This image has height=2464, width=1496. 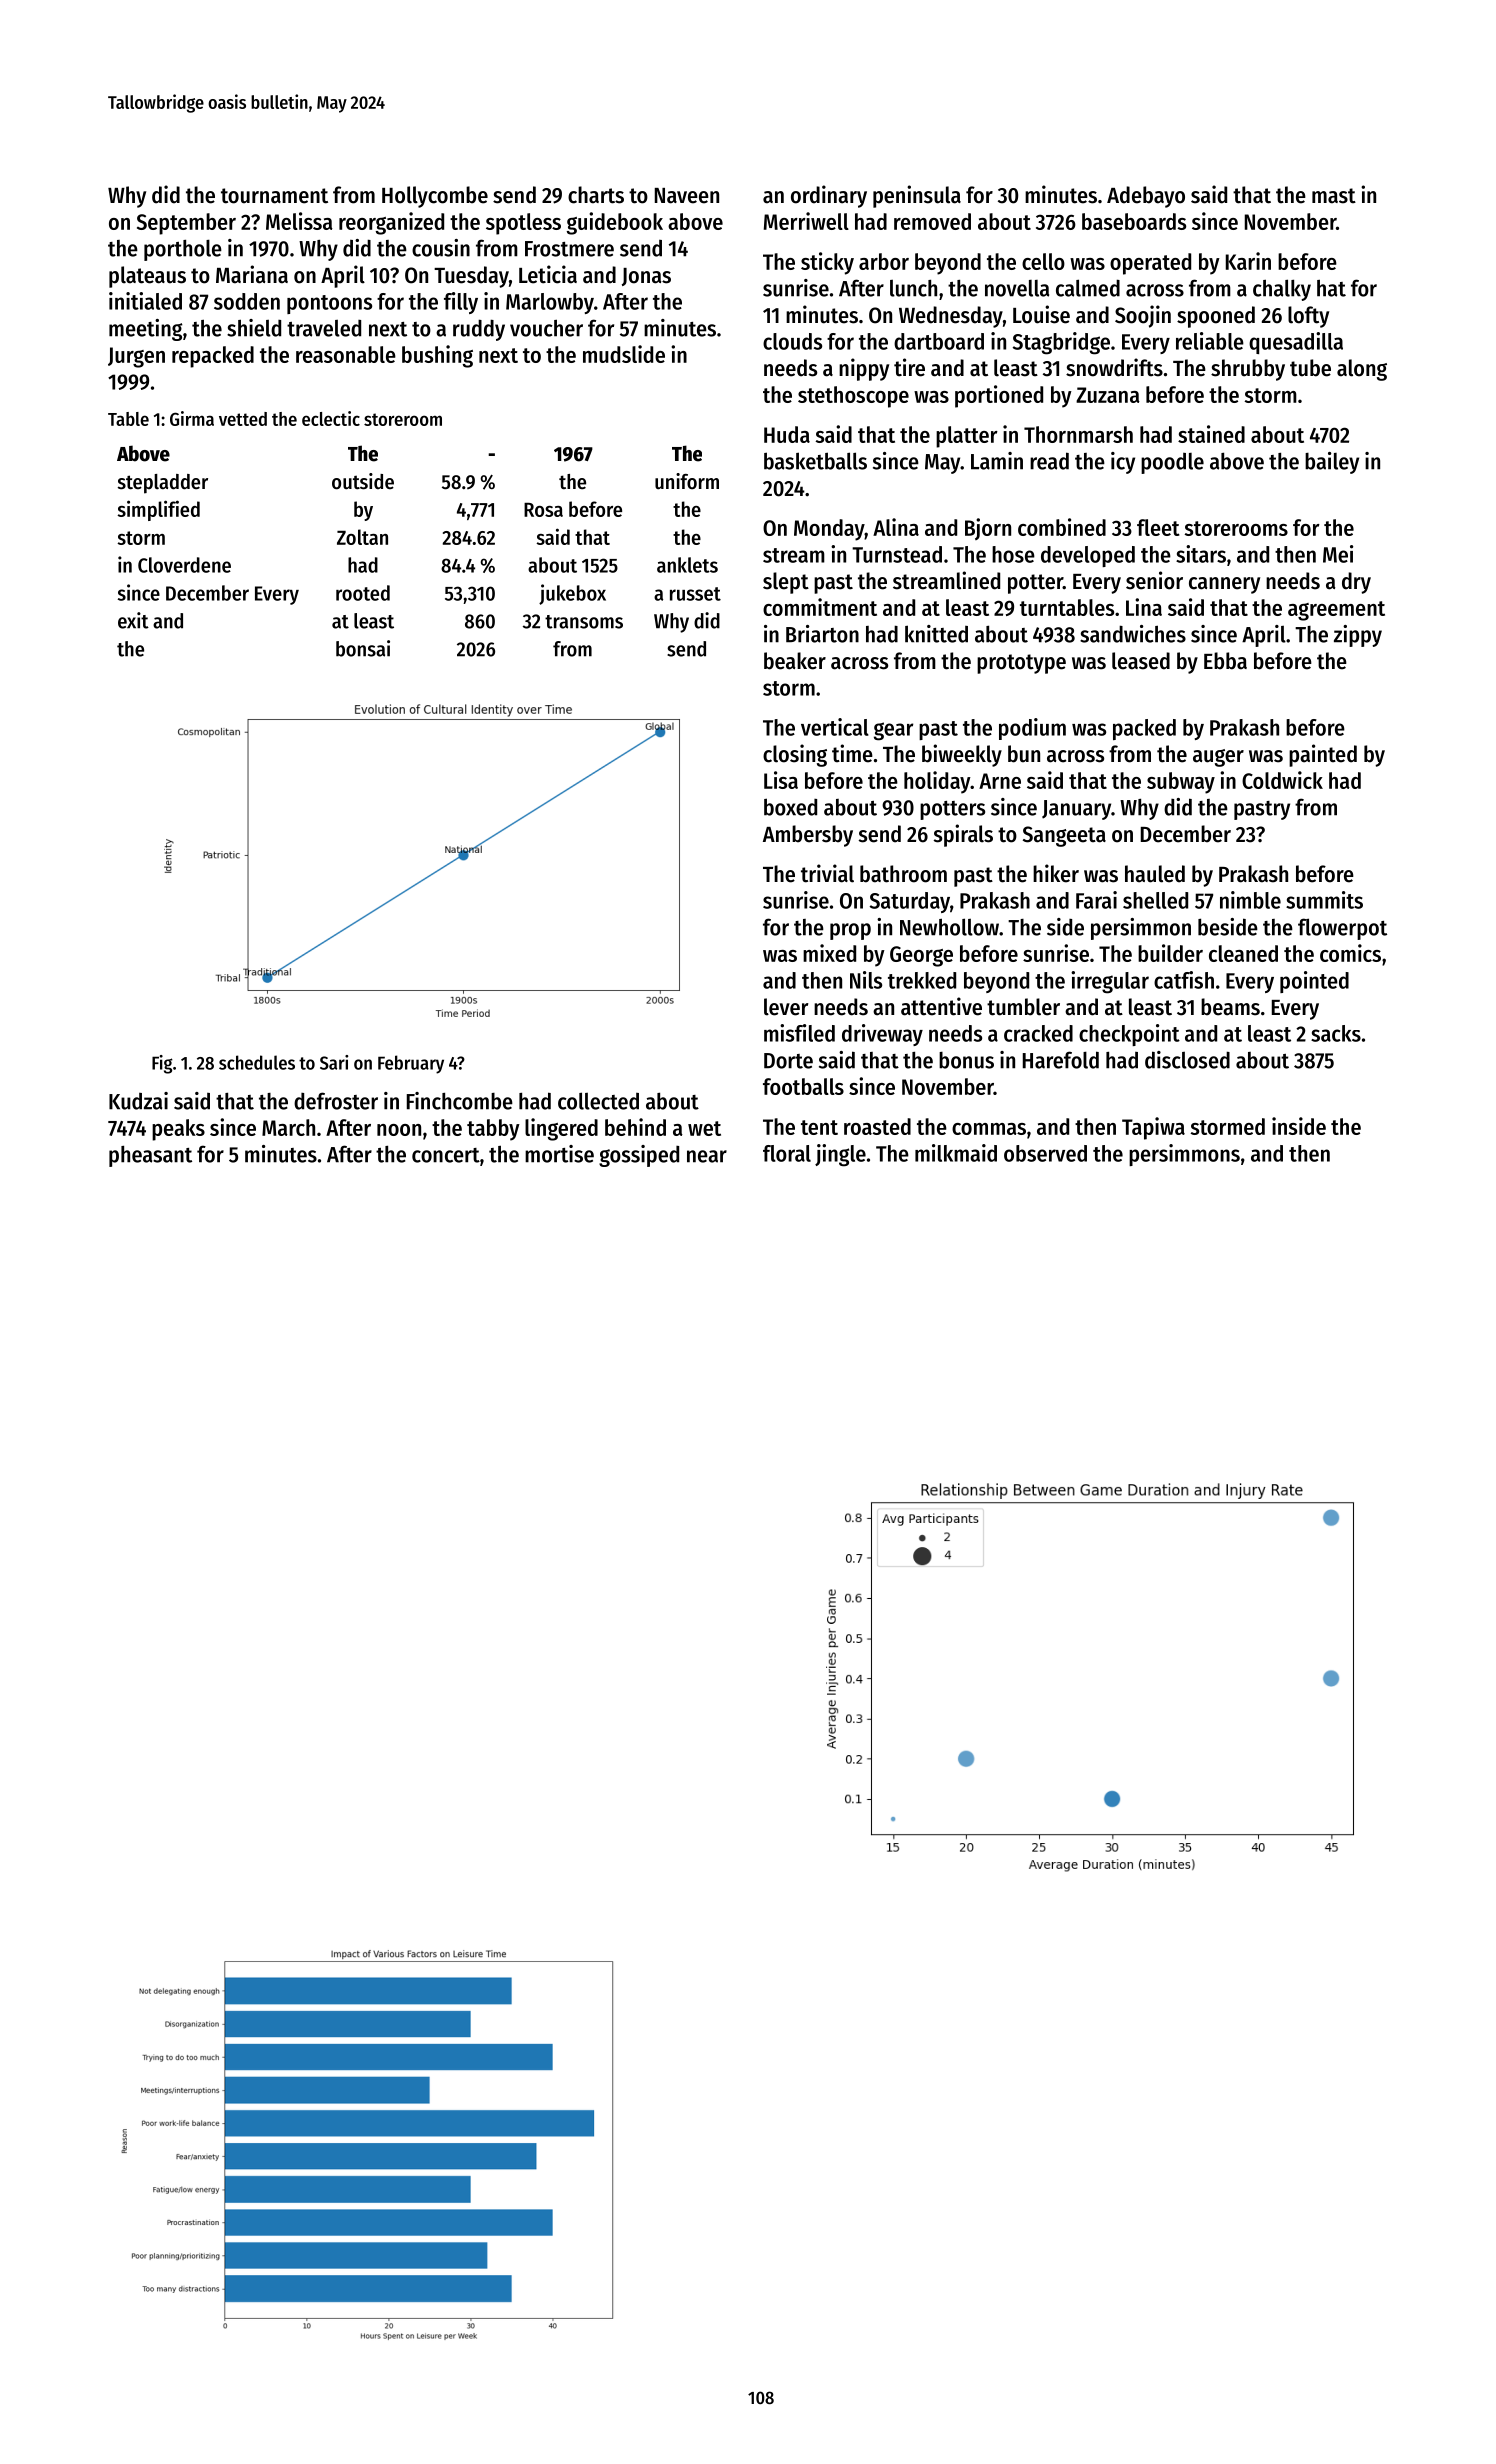 I want to click on podium, so click(x=1032, y=729).
